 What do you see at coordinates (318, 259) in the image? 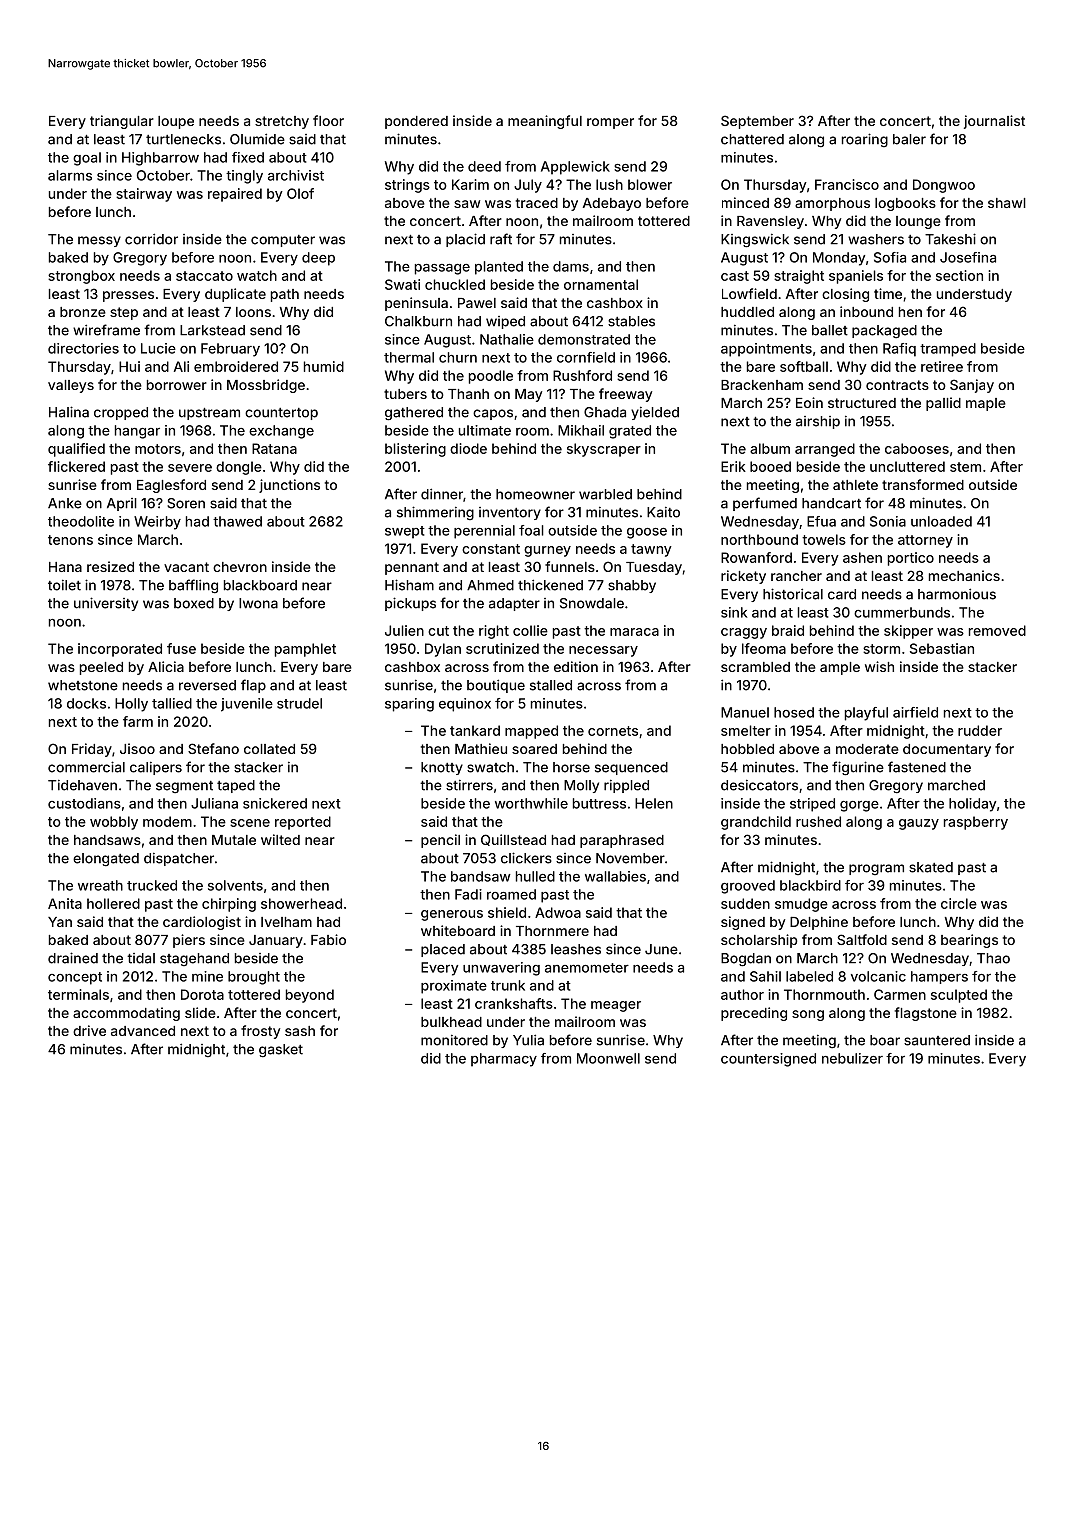
I see `deep` at bounding box center [318, 259].
